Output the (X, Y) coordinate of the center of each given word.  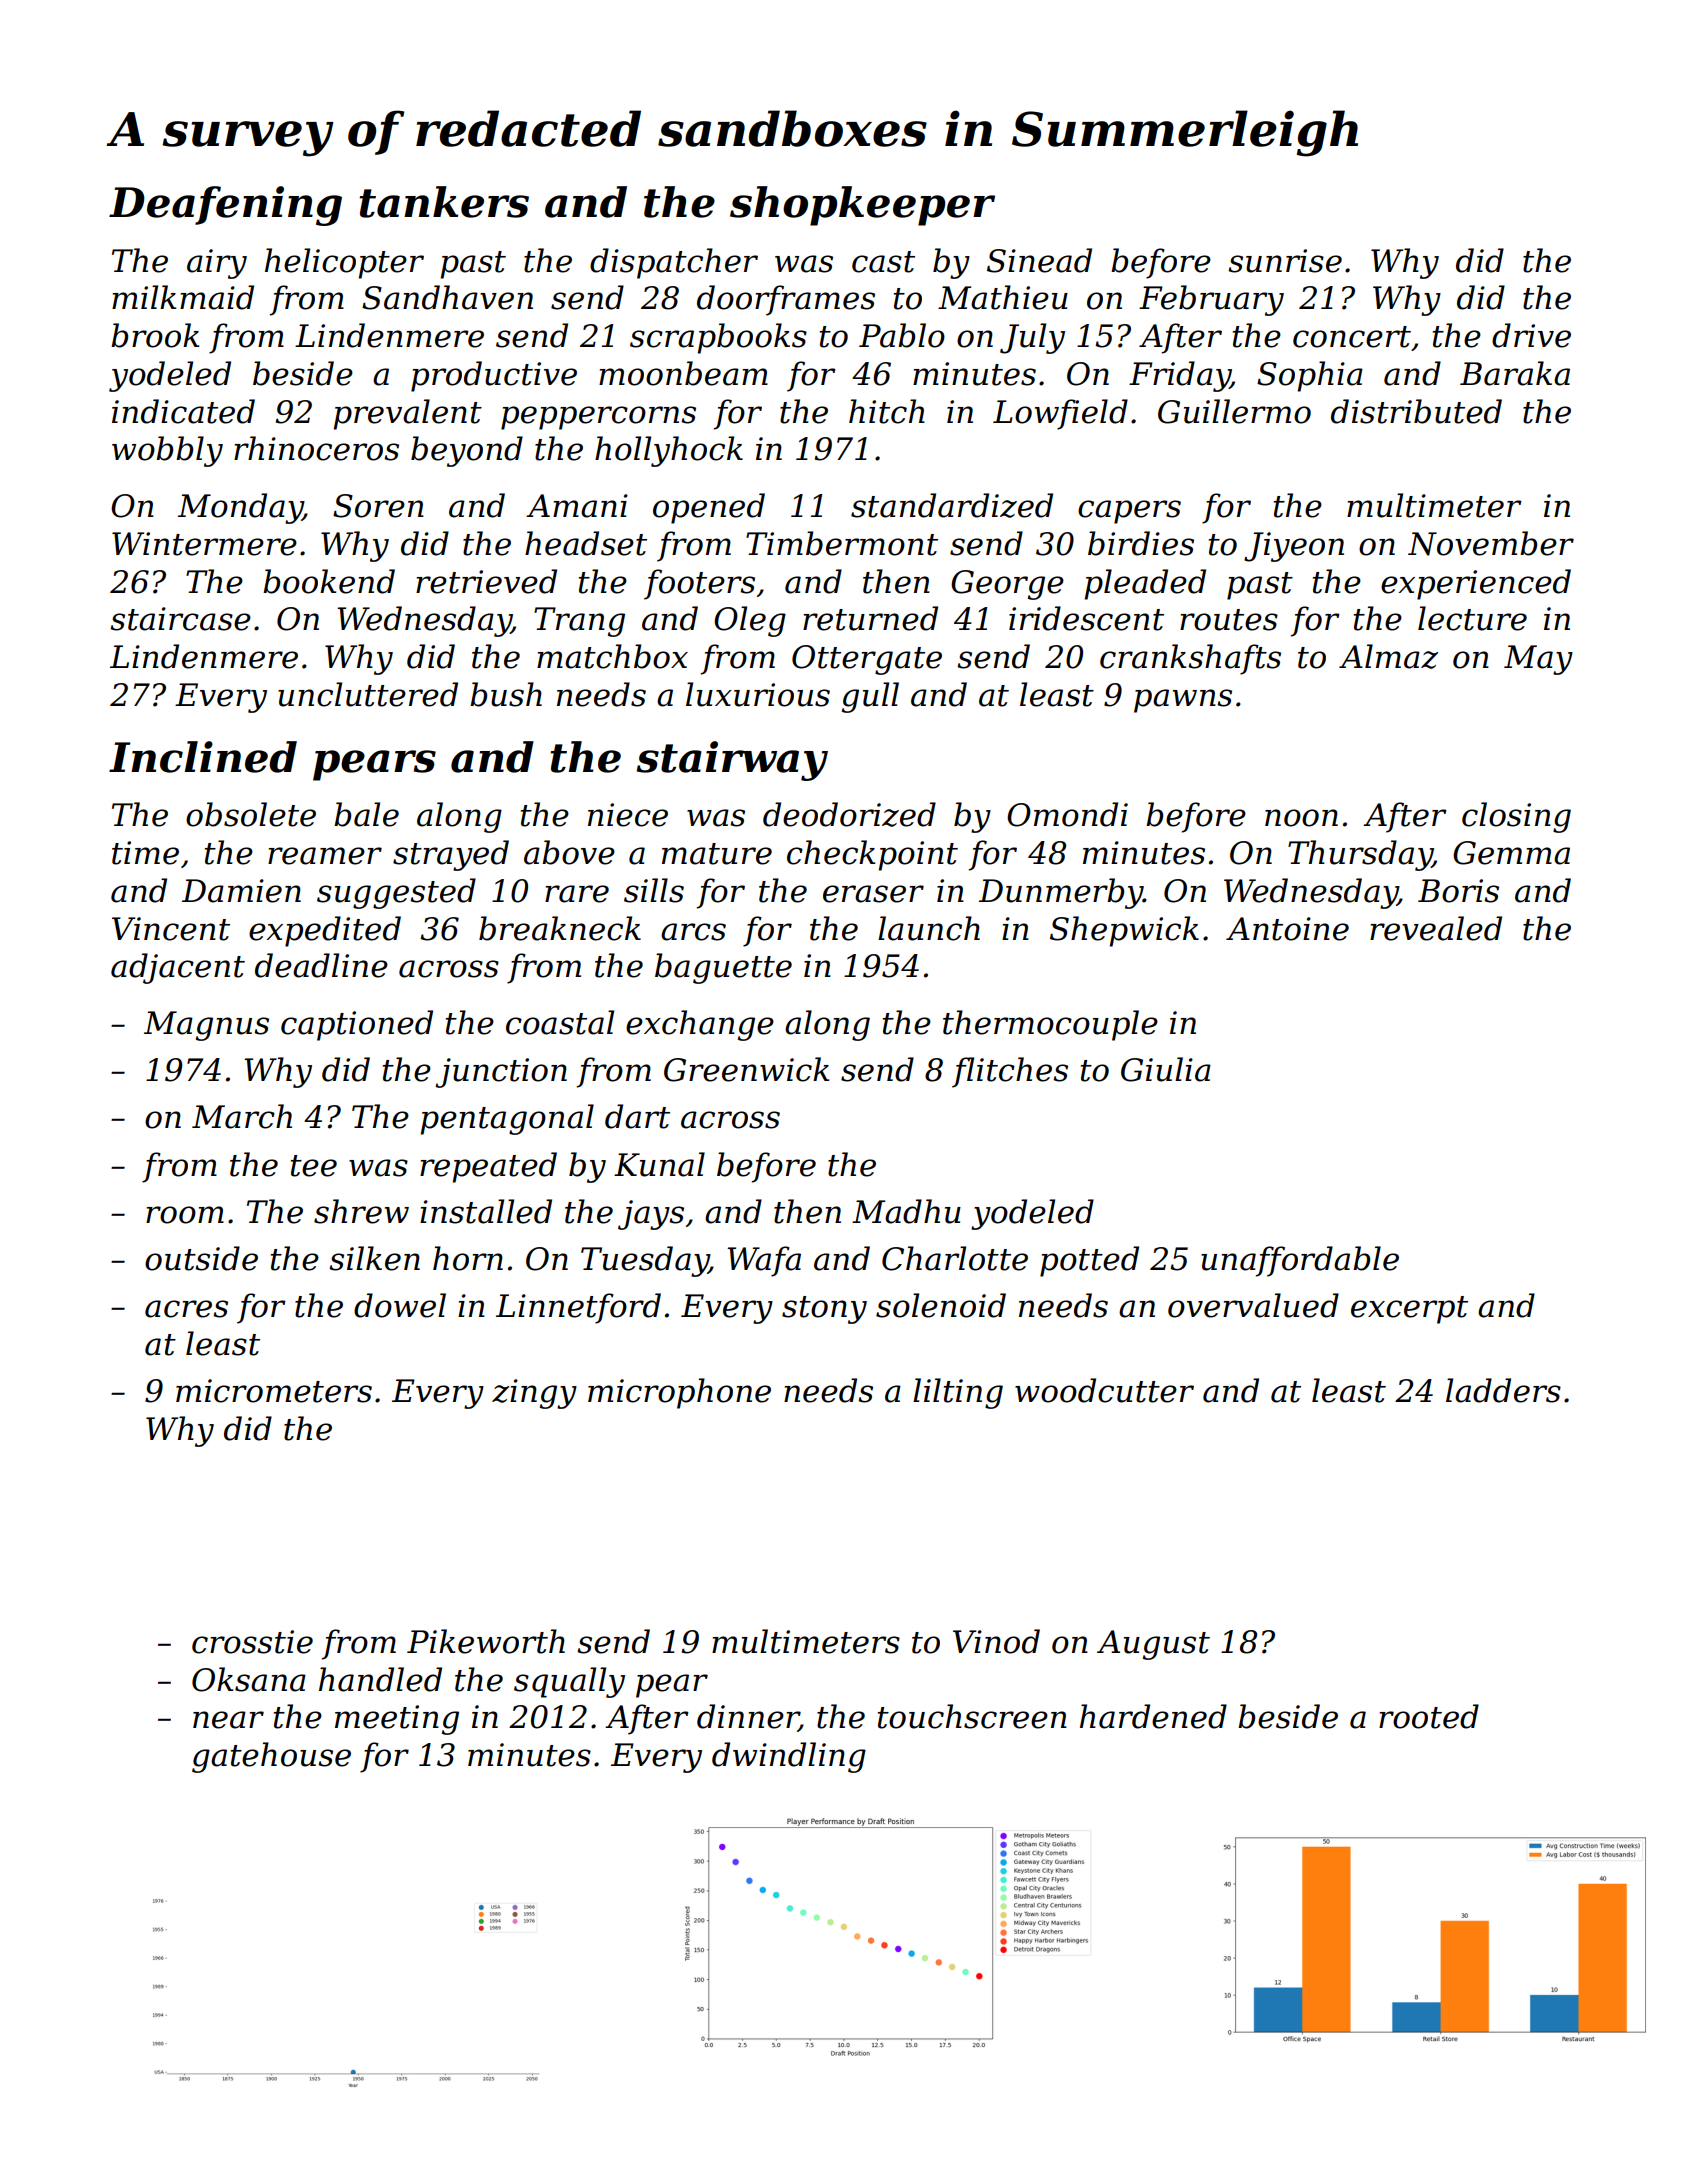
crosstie (252, 1642)
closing (1516, 817)
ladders (1503, 1390)
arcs (693, 932)
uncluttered (368, 694)
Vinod (996, 1641)
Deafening (225, 206)
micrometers (274, 1391)
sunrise (1285, 261)
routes (1229, 620)
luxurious (758, 694)
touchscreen (972, 1716)
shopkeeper (862, 206)
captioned (357, 1025)
